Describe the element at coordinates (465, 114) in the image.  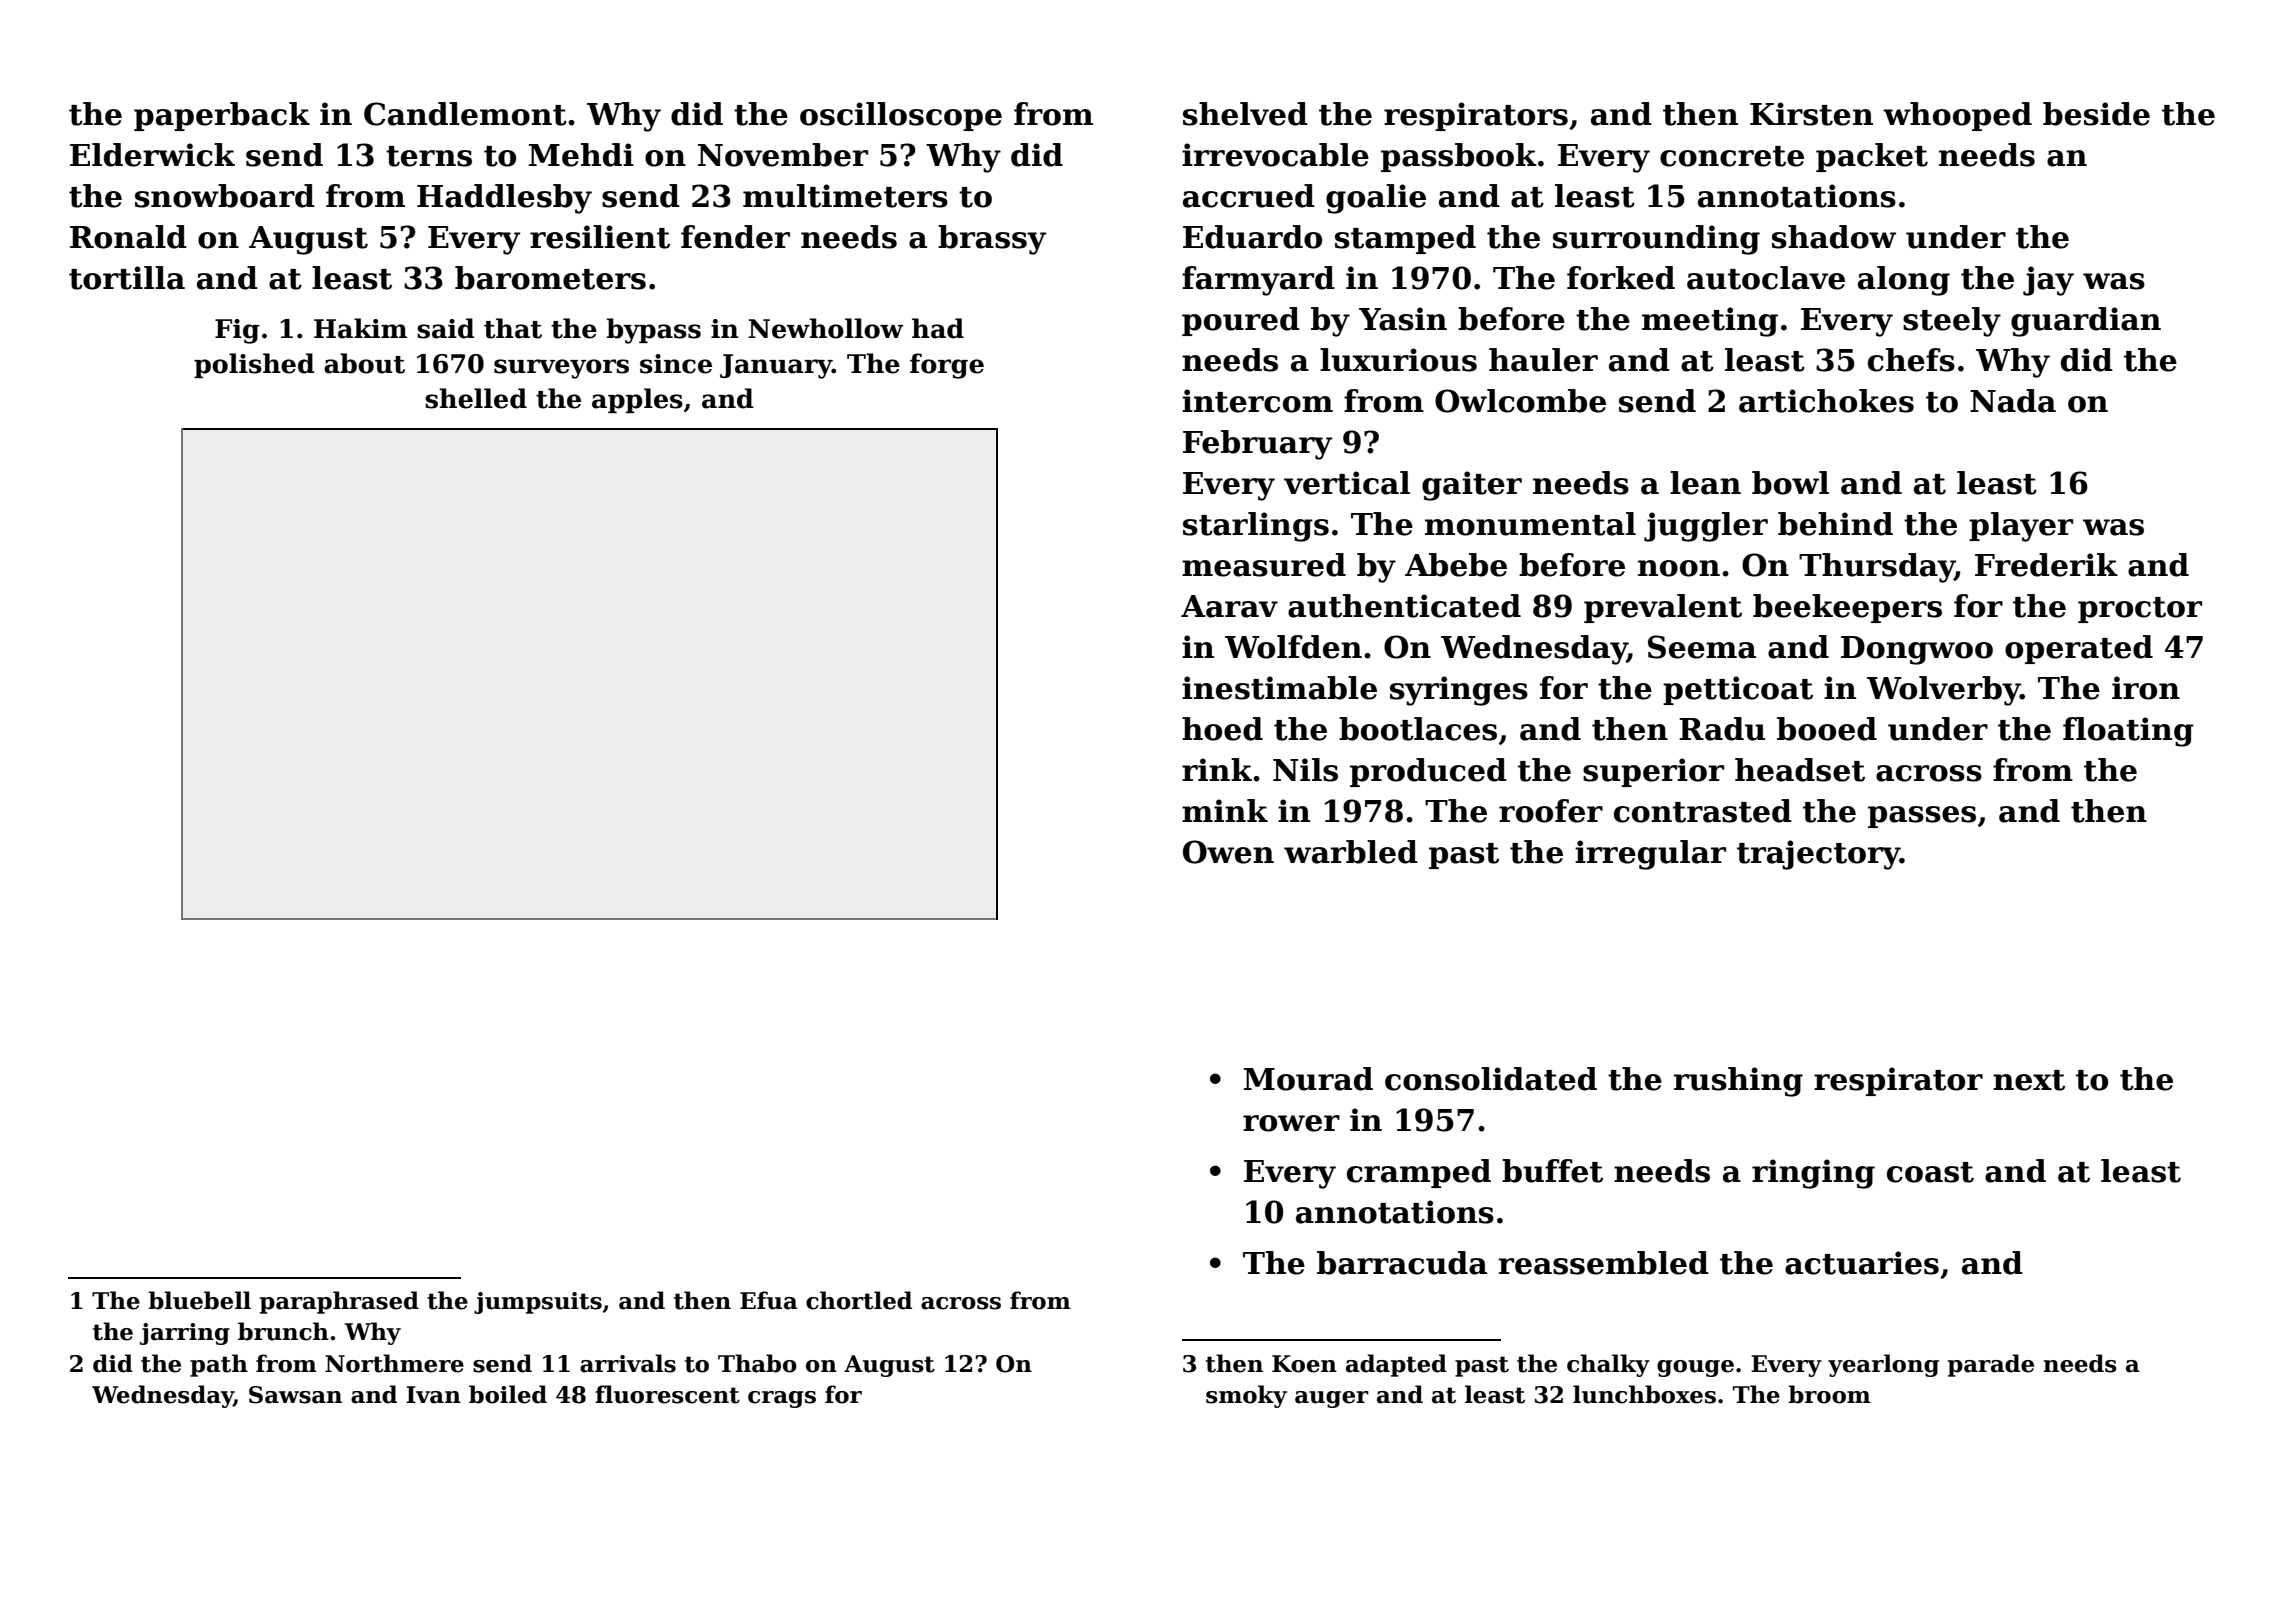
I see `Candlemont` at that location.
